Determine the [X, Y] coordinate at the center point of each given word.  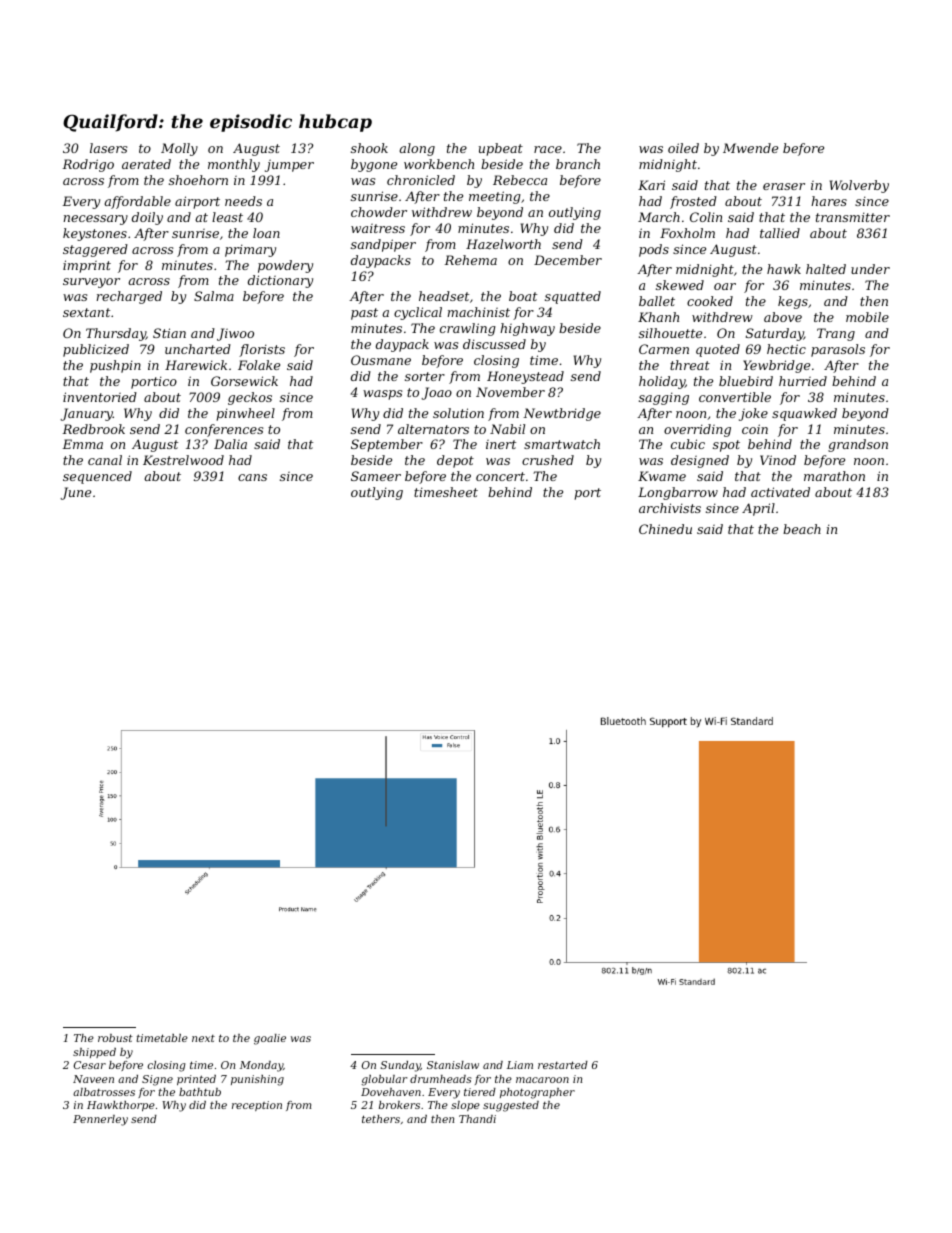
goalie [270, 1039]
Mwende [750, 148]
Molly [179, 149]
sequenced [97, 477]
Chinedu [665, 529]
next [203, 1038]
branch [578, 164]
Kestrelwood [183, 460]
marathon [834, 476]
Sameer [376, 476]
